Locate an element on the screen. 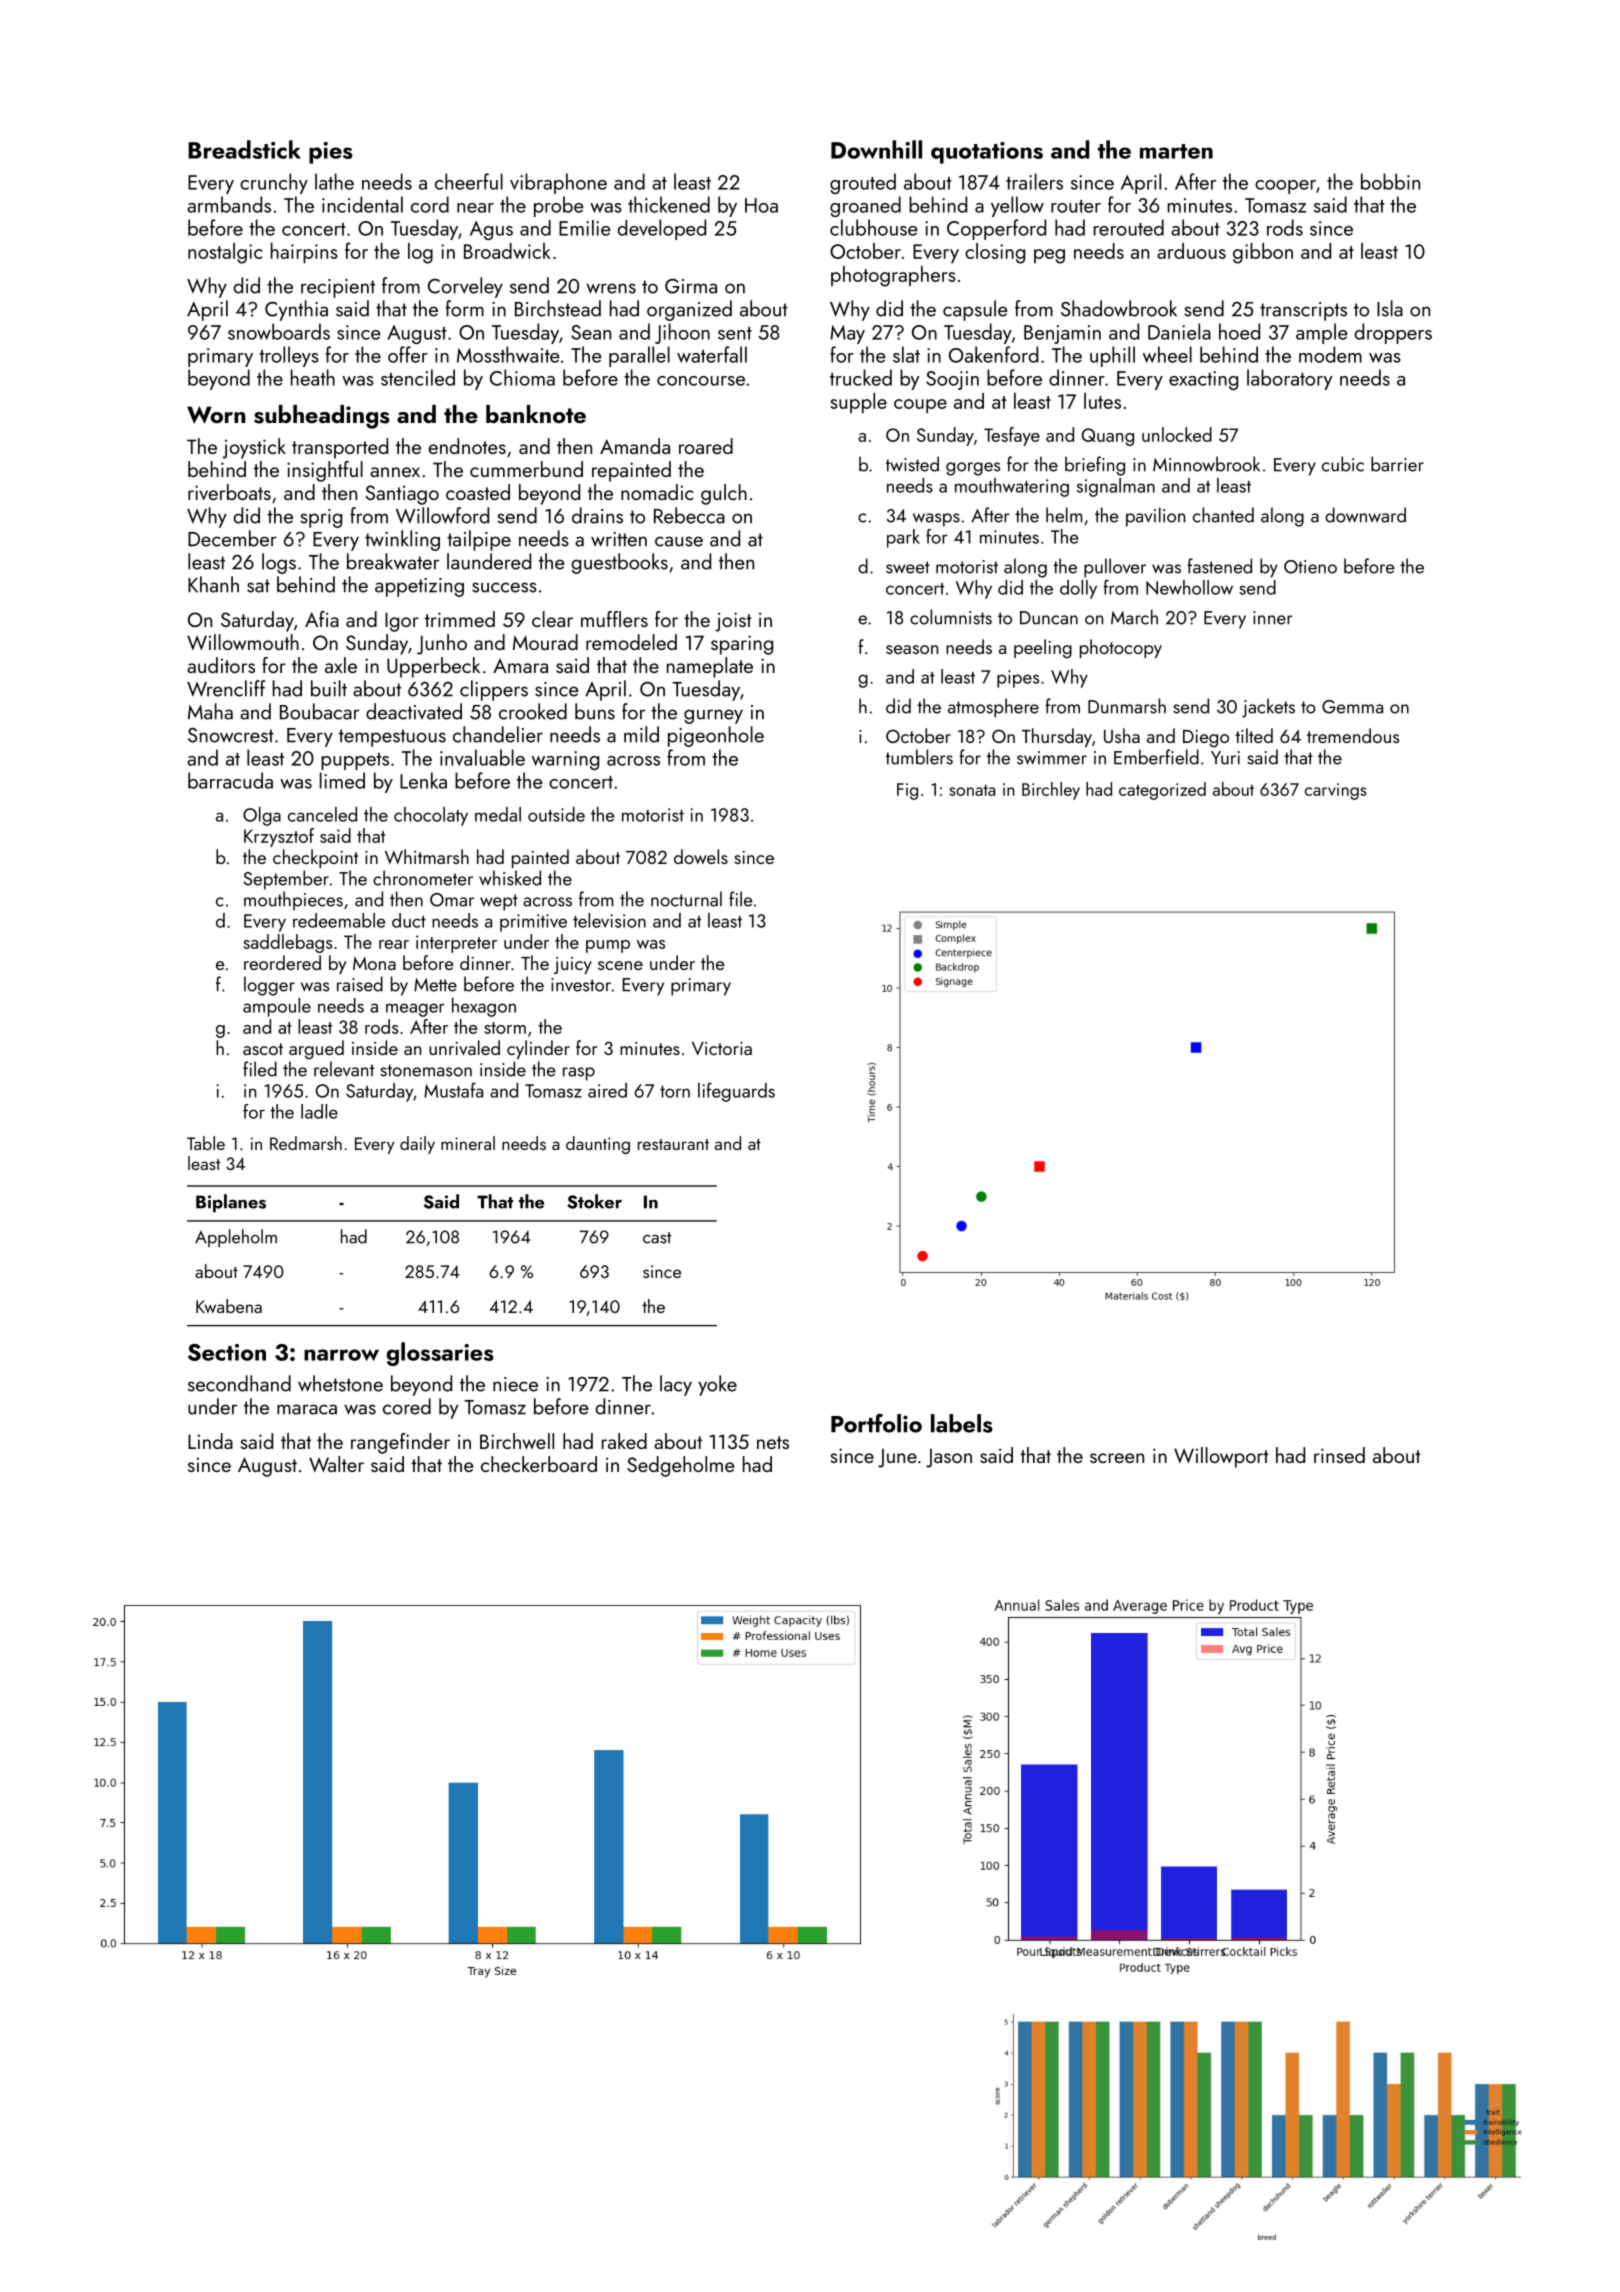 This screenshot has width=1620, height=2292. sonata is located at coordinates (972, 790).
